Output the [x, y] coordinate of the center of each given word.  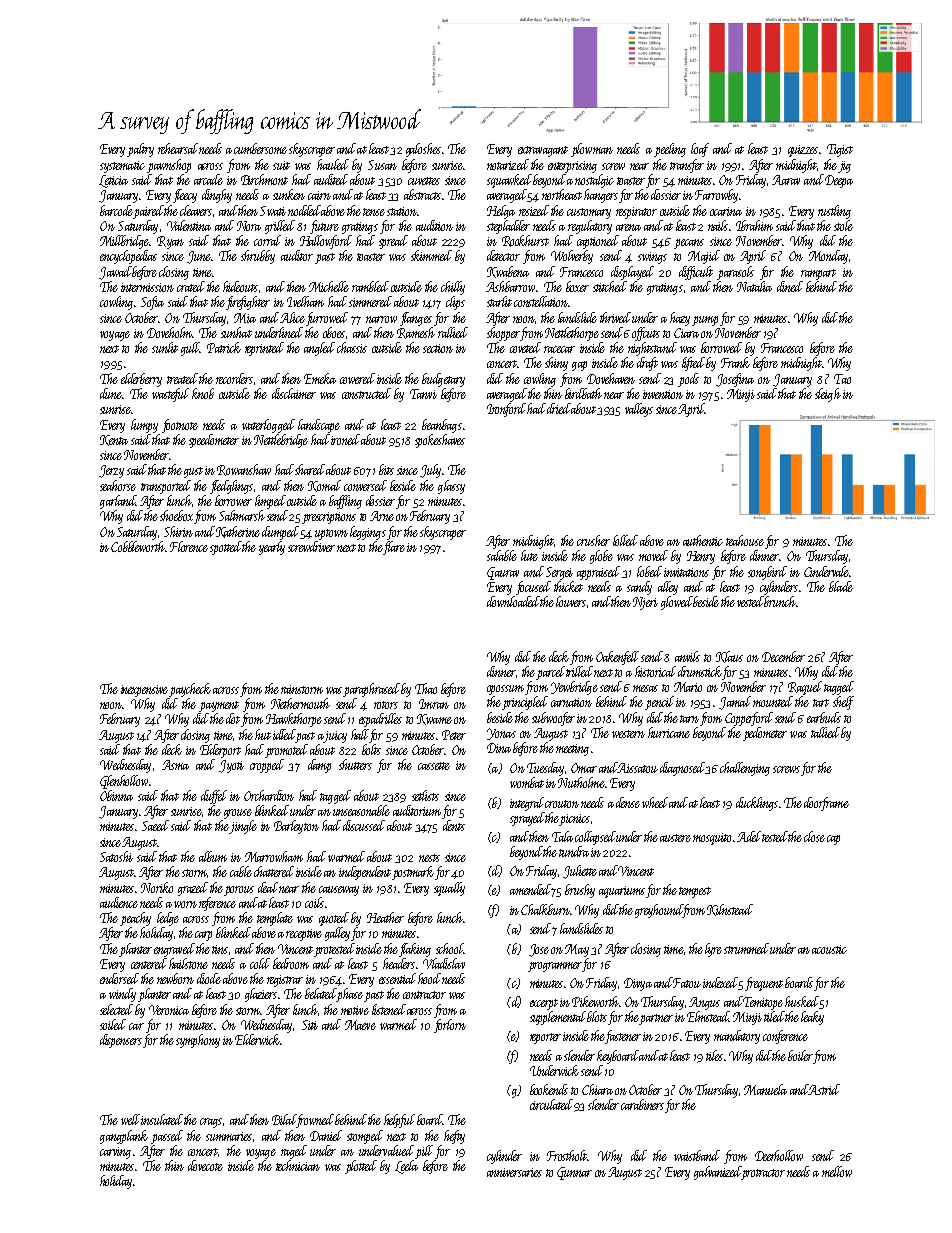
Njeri [645, 603]
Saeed [155, 825]
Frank [735, 362]
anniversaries [514, 1172]
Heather [385, 917]
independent [365, 873]
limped [270, 502]
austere [675, 838]
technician [298, 1165]
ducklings [757, 804]
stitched [610, 286]
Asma [175, 765]
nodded [304, 210]
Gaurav [503, 573]
